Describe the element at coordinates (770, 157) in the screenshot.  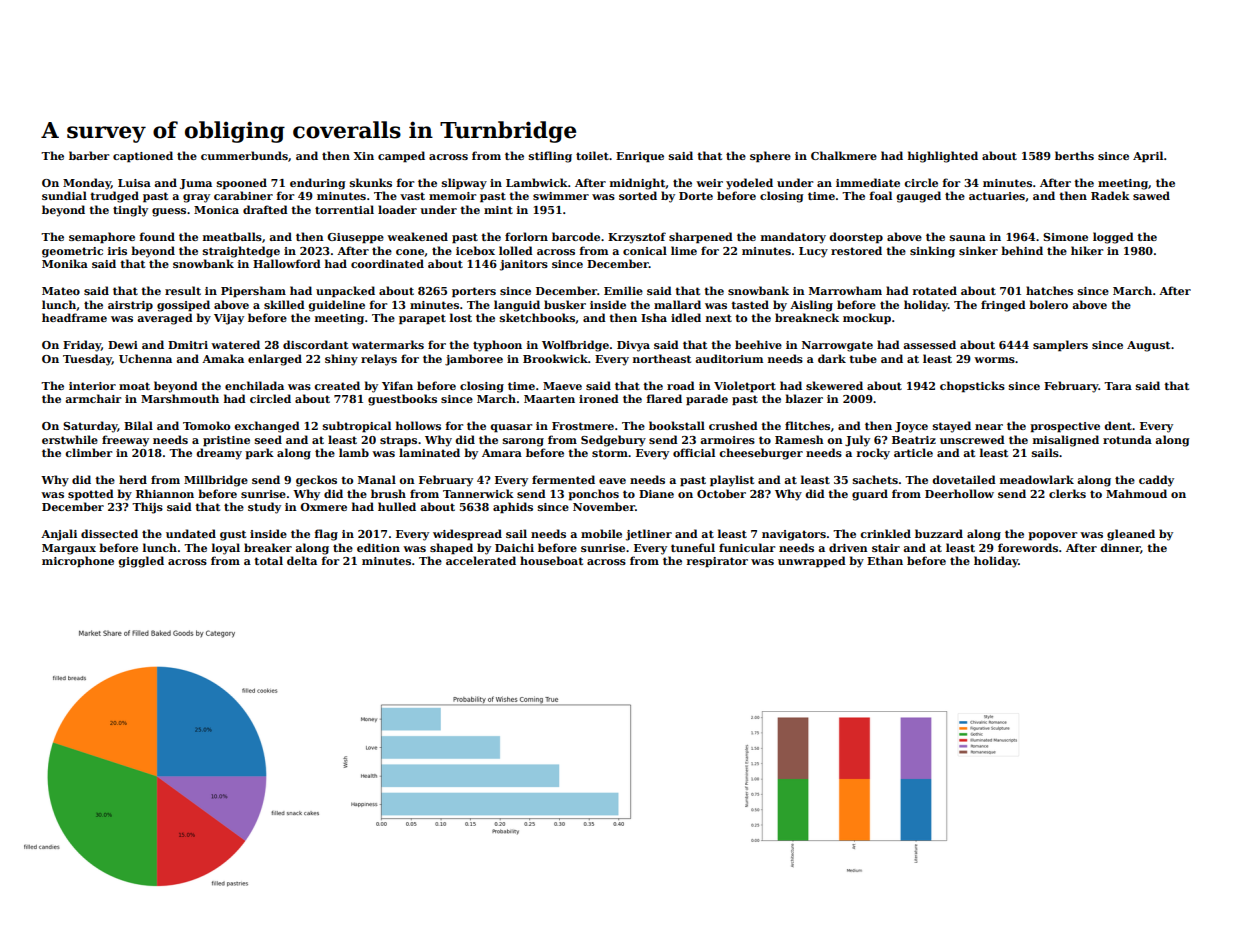
I see `sphere` at that location.
